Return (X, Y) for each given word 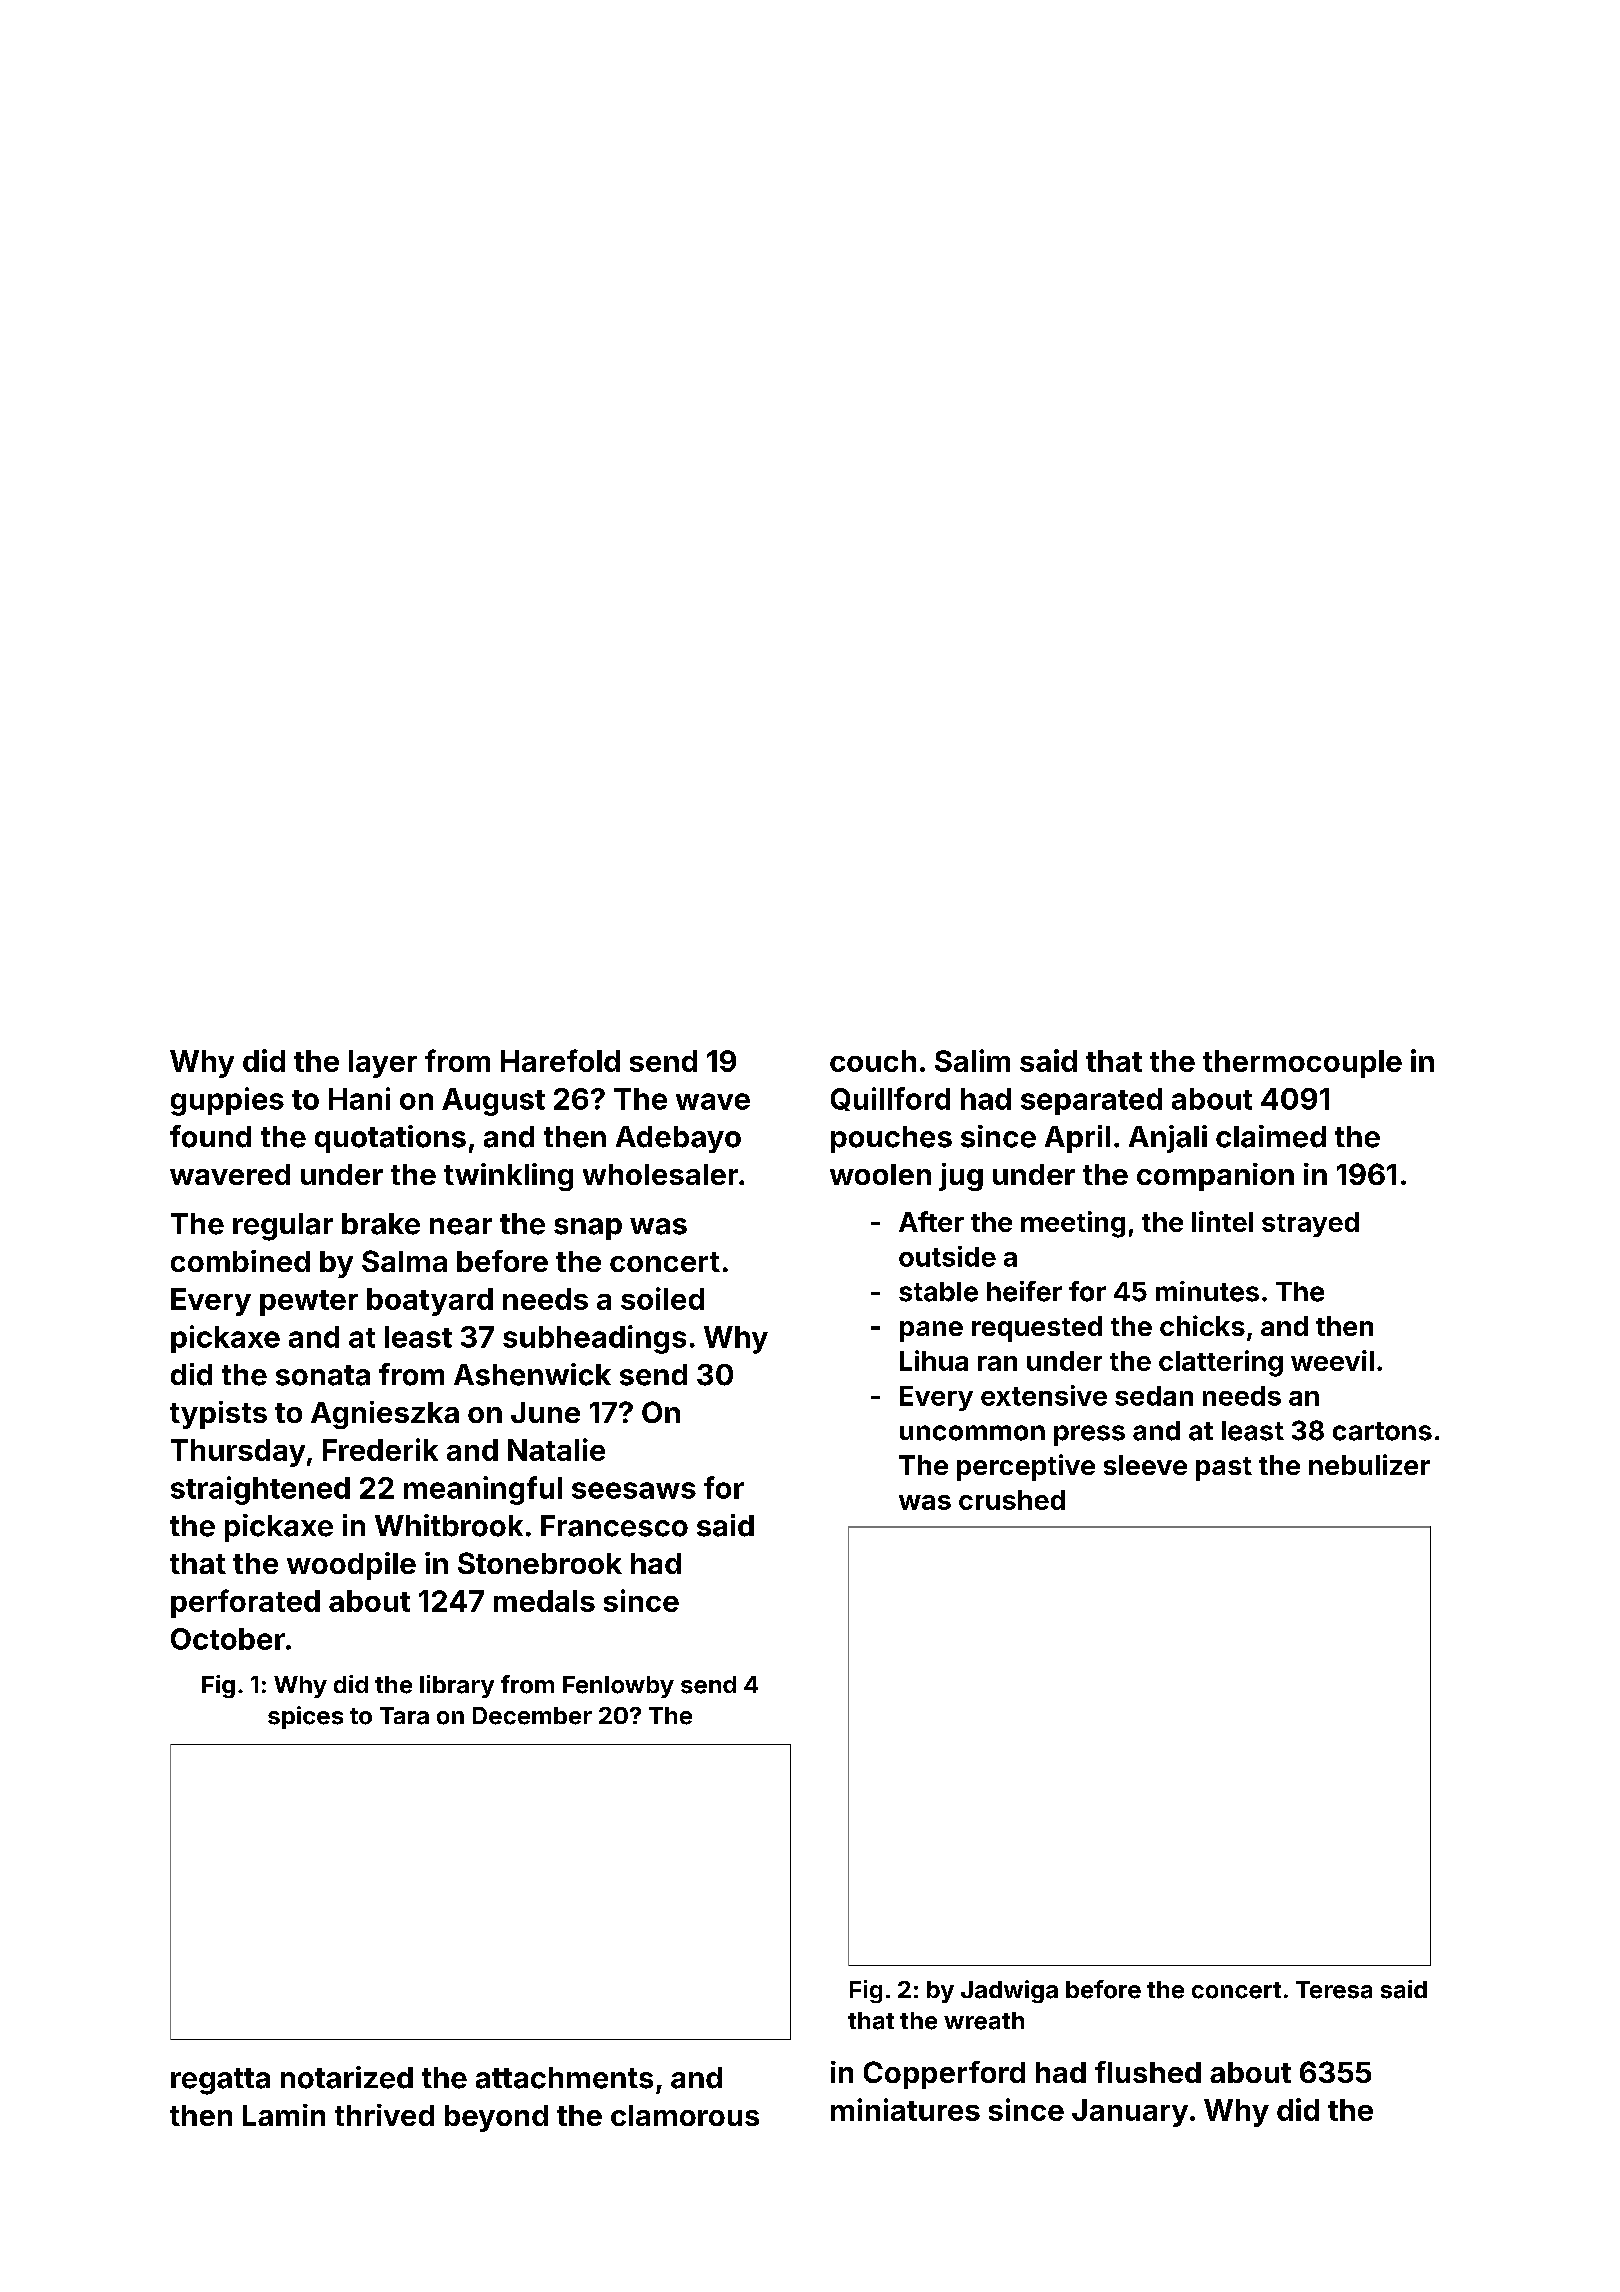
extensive (1044, 1395)
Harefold (560, 1060)
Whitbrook (449, 1525)
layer (383, 1064)
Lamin (284, 2115)
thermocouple (1302, 1064)
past (1224, 1469)
